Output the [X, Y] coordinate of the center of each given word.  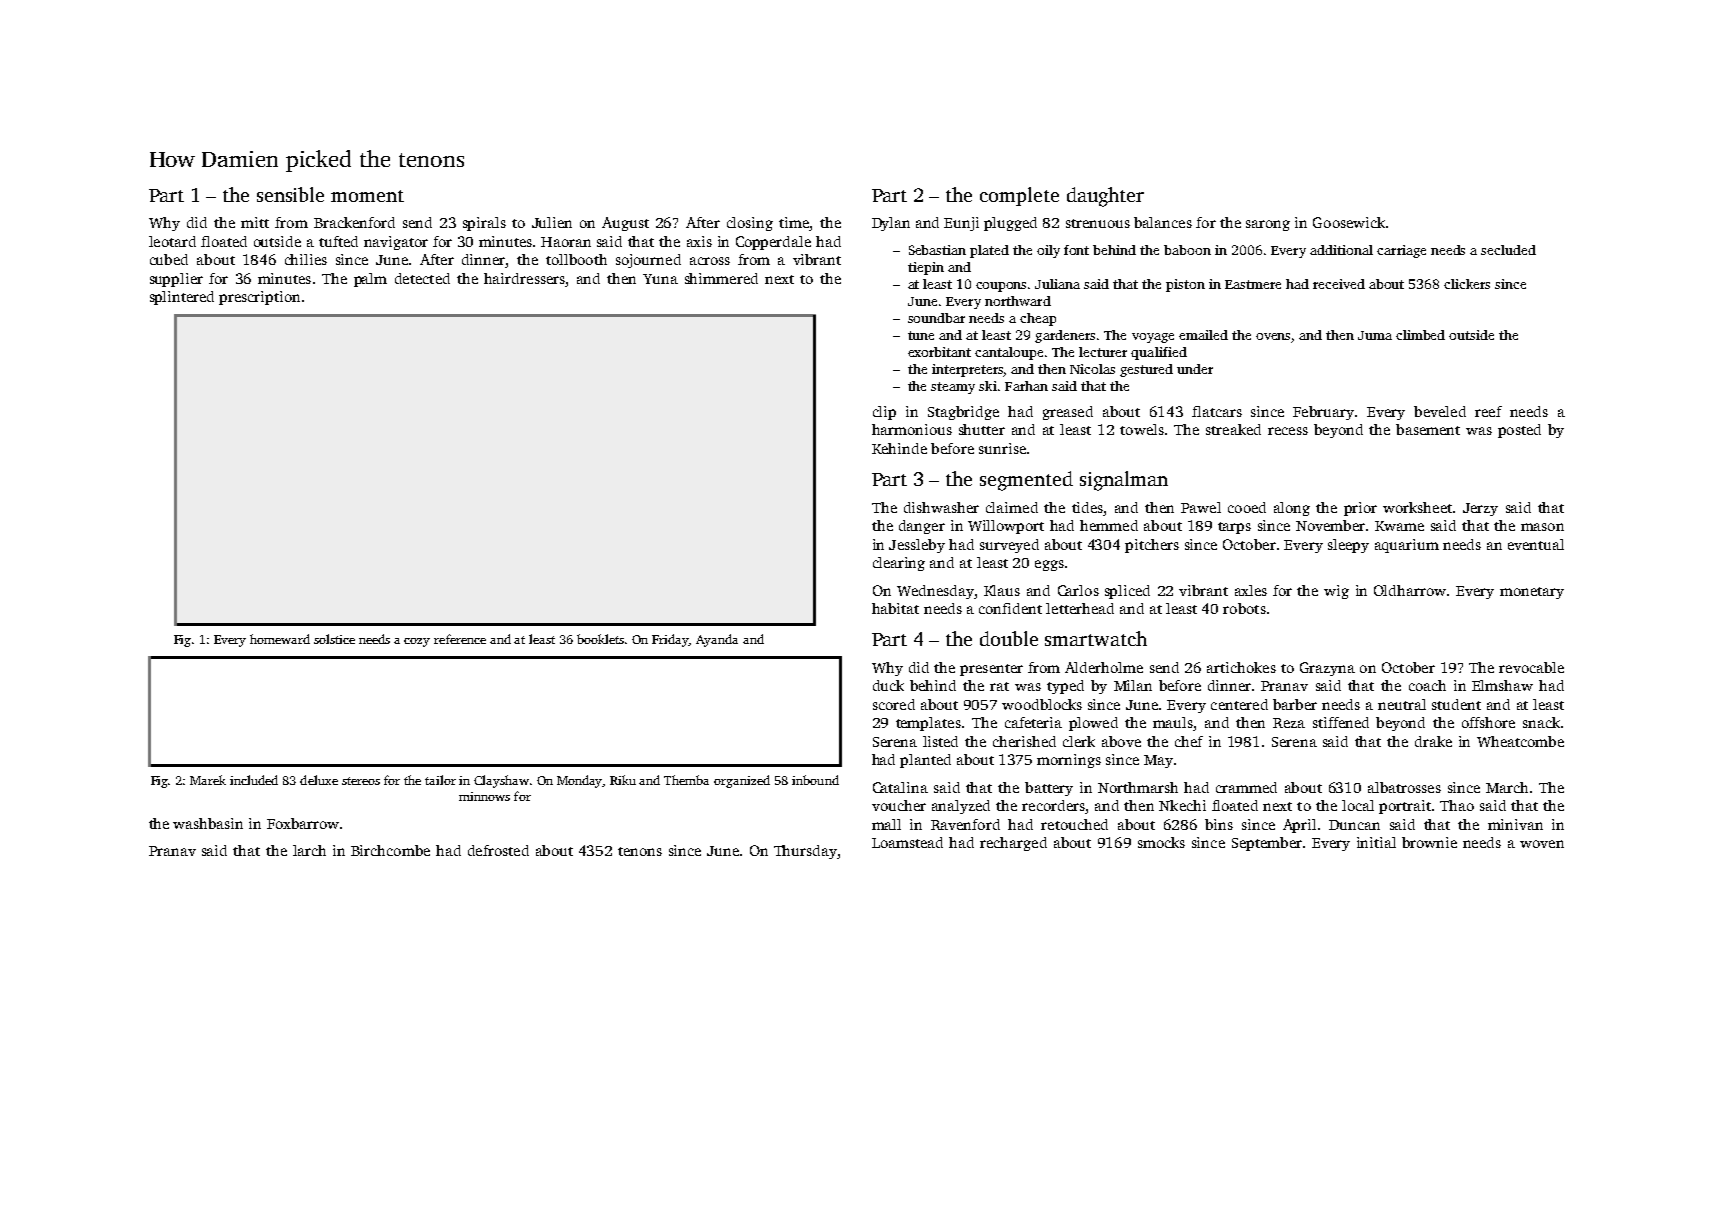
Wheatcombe [1520, 741]
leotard [172, 241]
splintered [182, 298]
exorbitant [939, 352]
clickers [1467, 284]
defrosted [498, 850]
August [625, 224]
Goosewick [1349, 222]
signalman [1124, 481]
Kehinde [899, 448]
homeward [280, 639]
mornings [1069, 761]
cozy [417, 642]
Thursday [805, 852]
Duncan [1354, 825]
